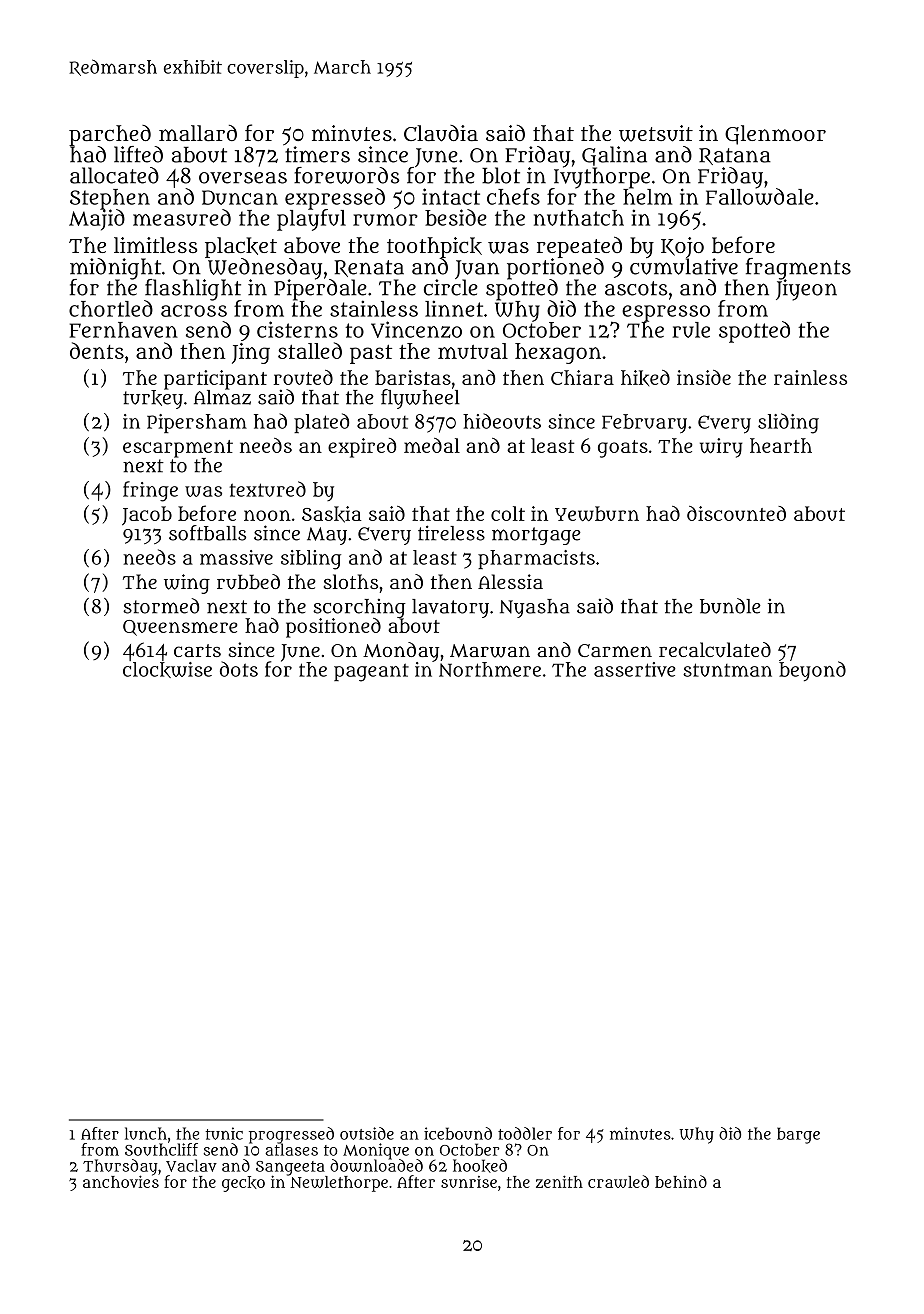 Image resolution: width=924 pixels, height=1314 pixels. Describe the element at coordinates (441, 133) in the page. I see `Claudia` at that location.
